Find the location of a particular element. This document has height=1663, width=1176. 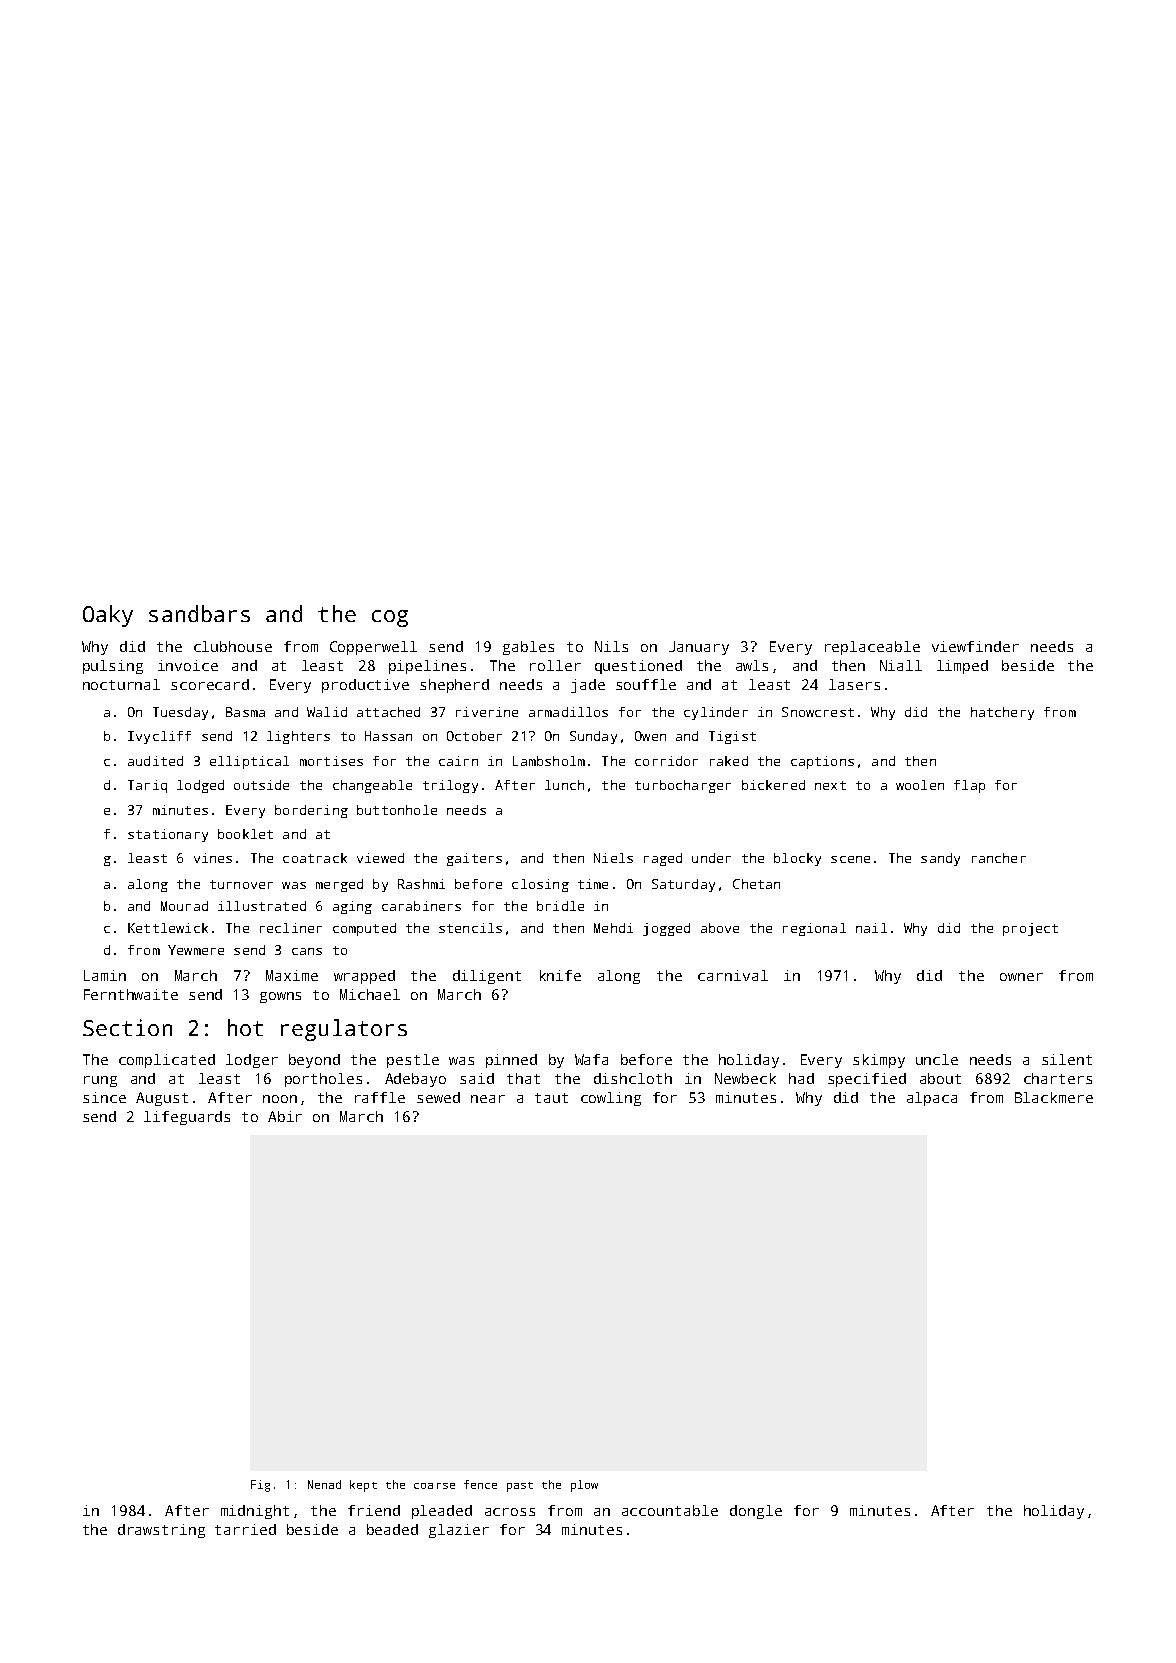

skimpy is located at coordinates (879, 1061).
